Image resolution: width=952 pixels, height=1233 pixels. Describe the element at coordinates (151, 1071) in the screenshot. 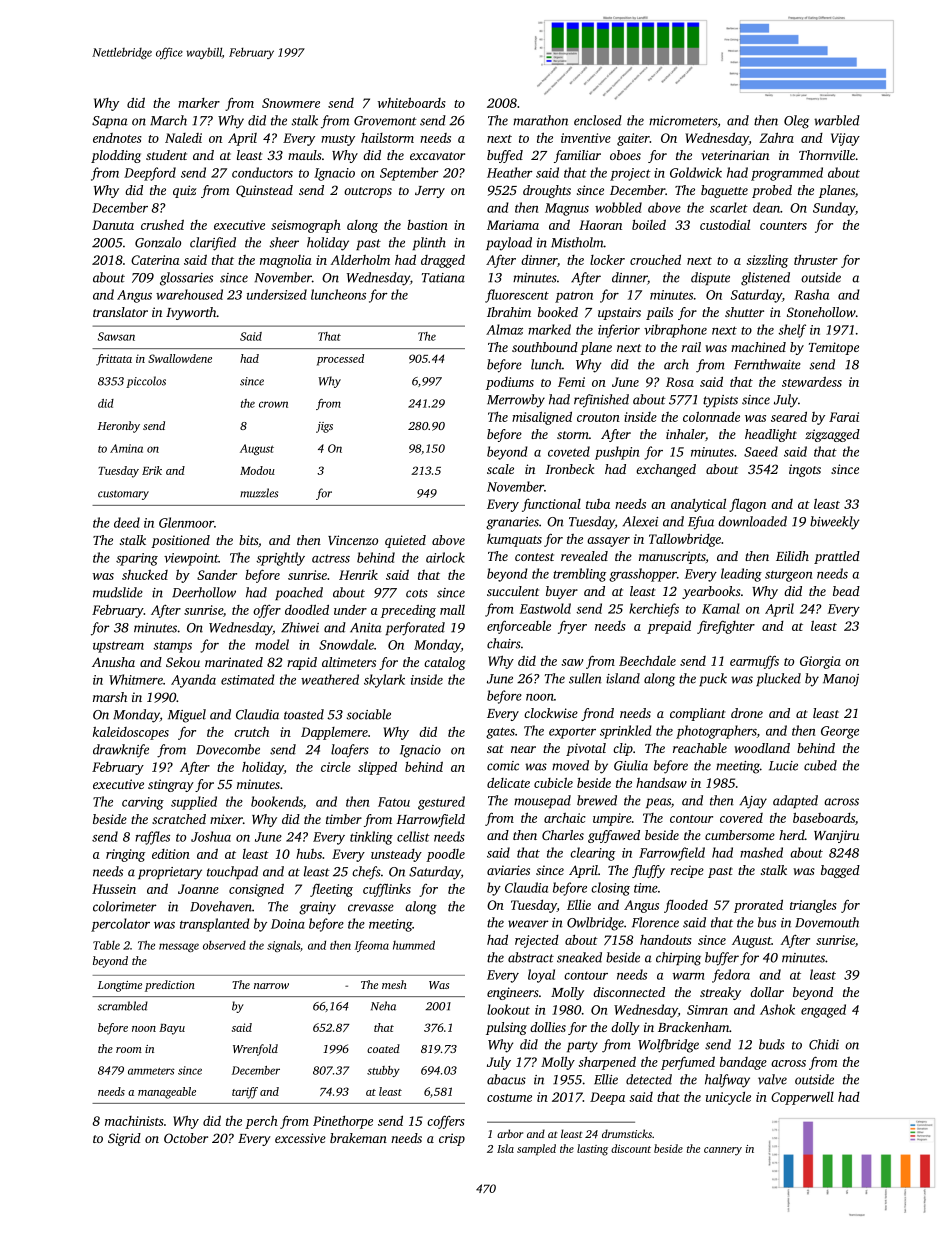

I see `ammeters` at that location.
